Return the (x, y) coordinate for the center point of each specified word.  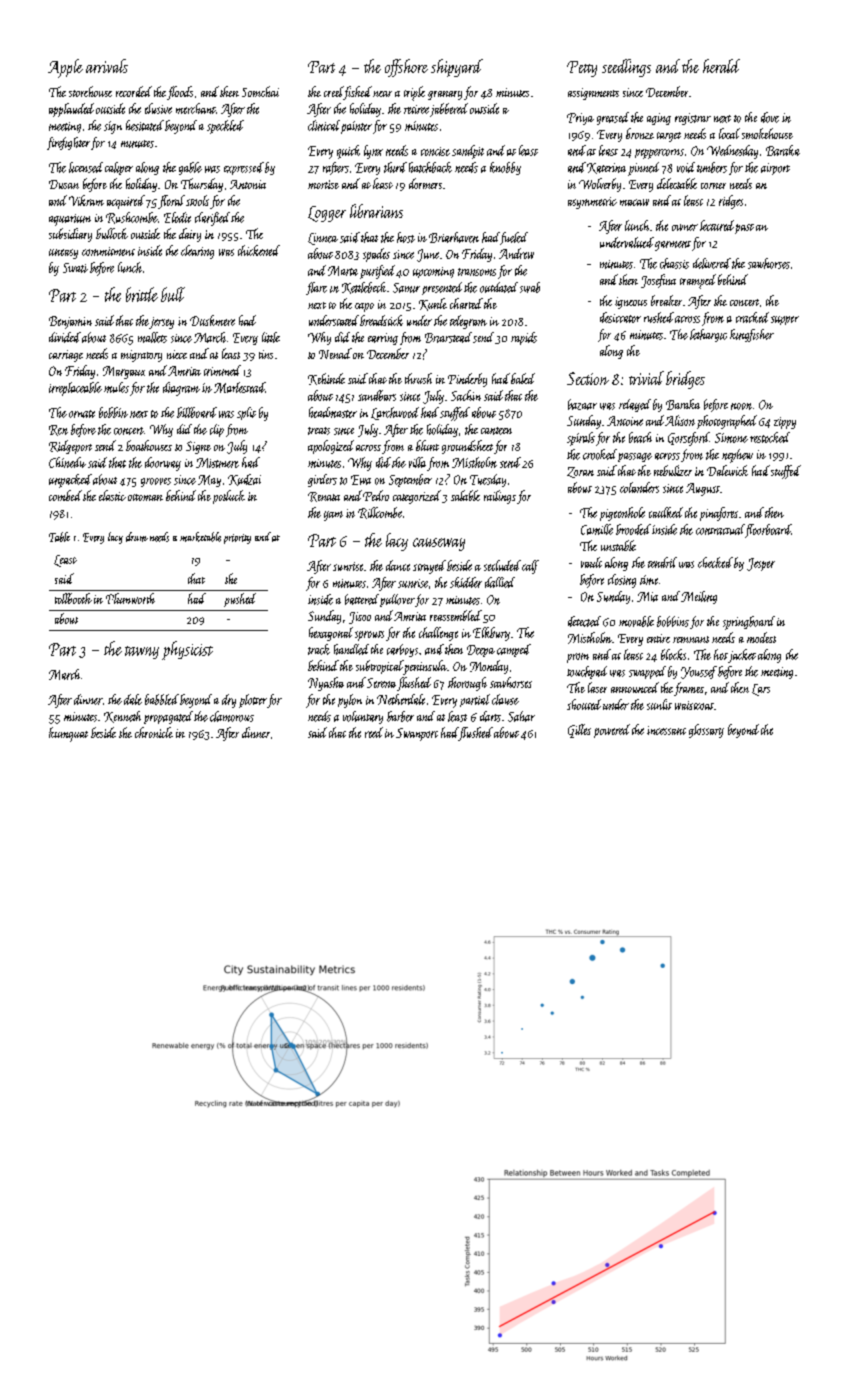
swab (530, 287)
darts (490, 716)
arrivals (107, 66)
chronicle (154, 732)
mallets (152, 337)
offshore (406, 68)
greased (613, 118)
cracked (752, 317)
